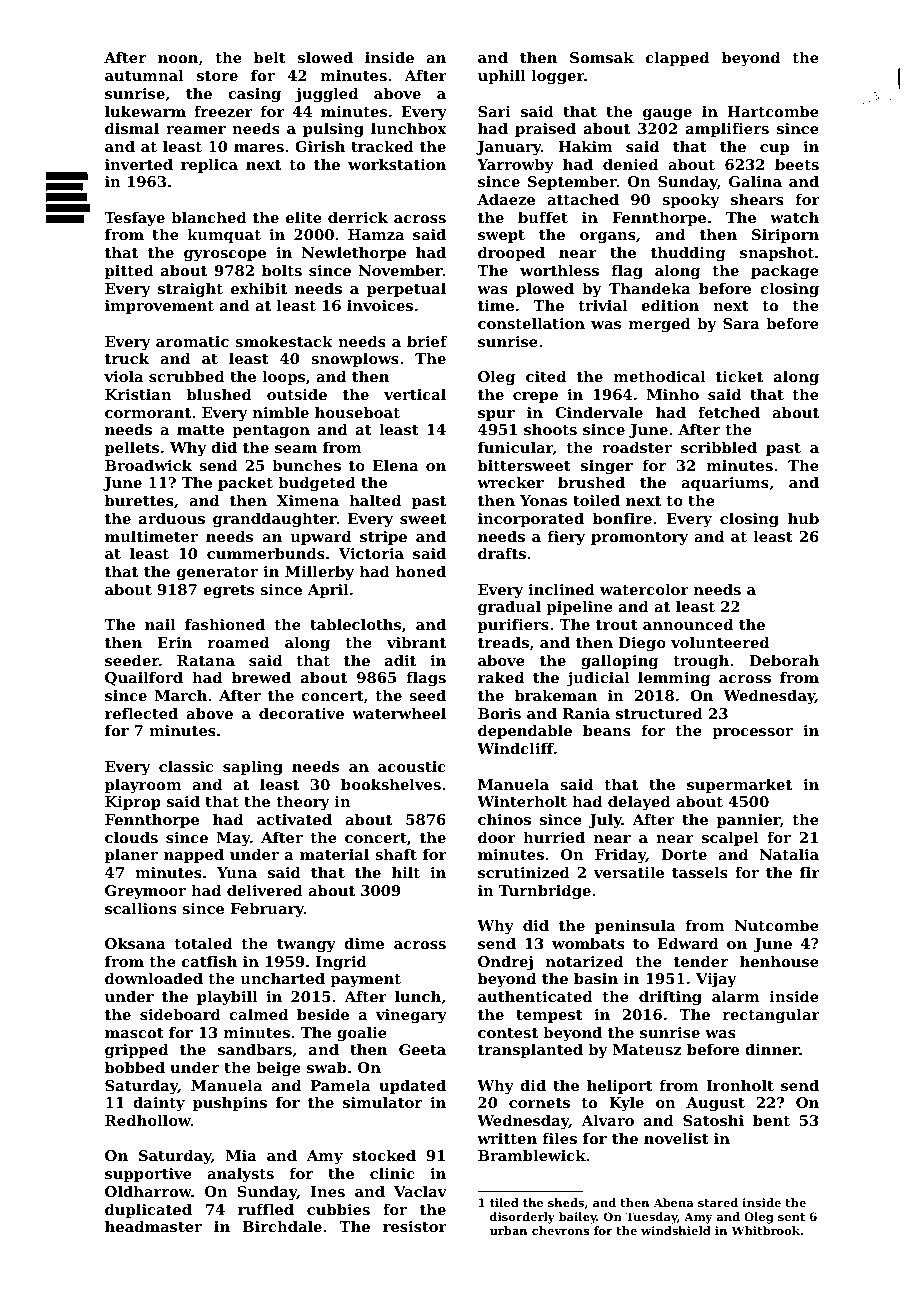 The image size is (924, 1308). What do you see at coordinates (559, 270) in the image?
I see `worthless` at bounding box center [559, 270].
